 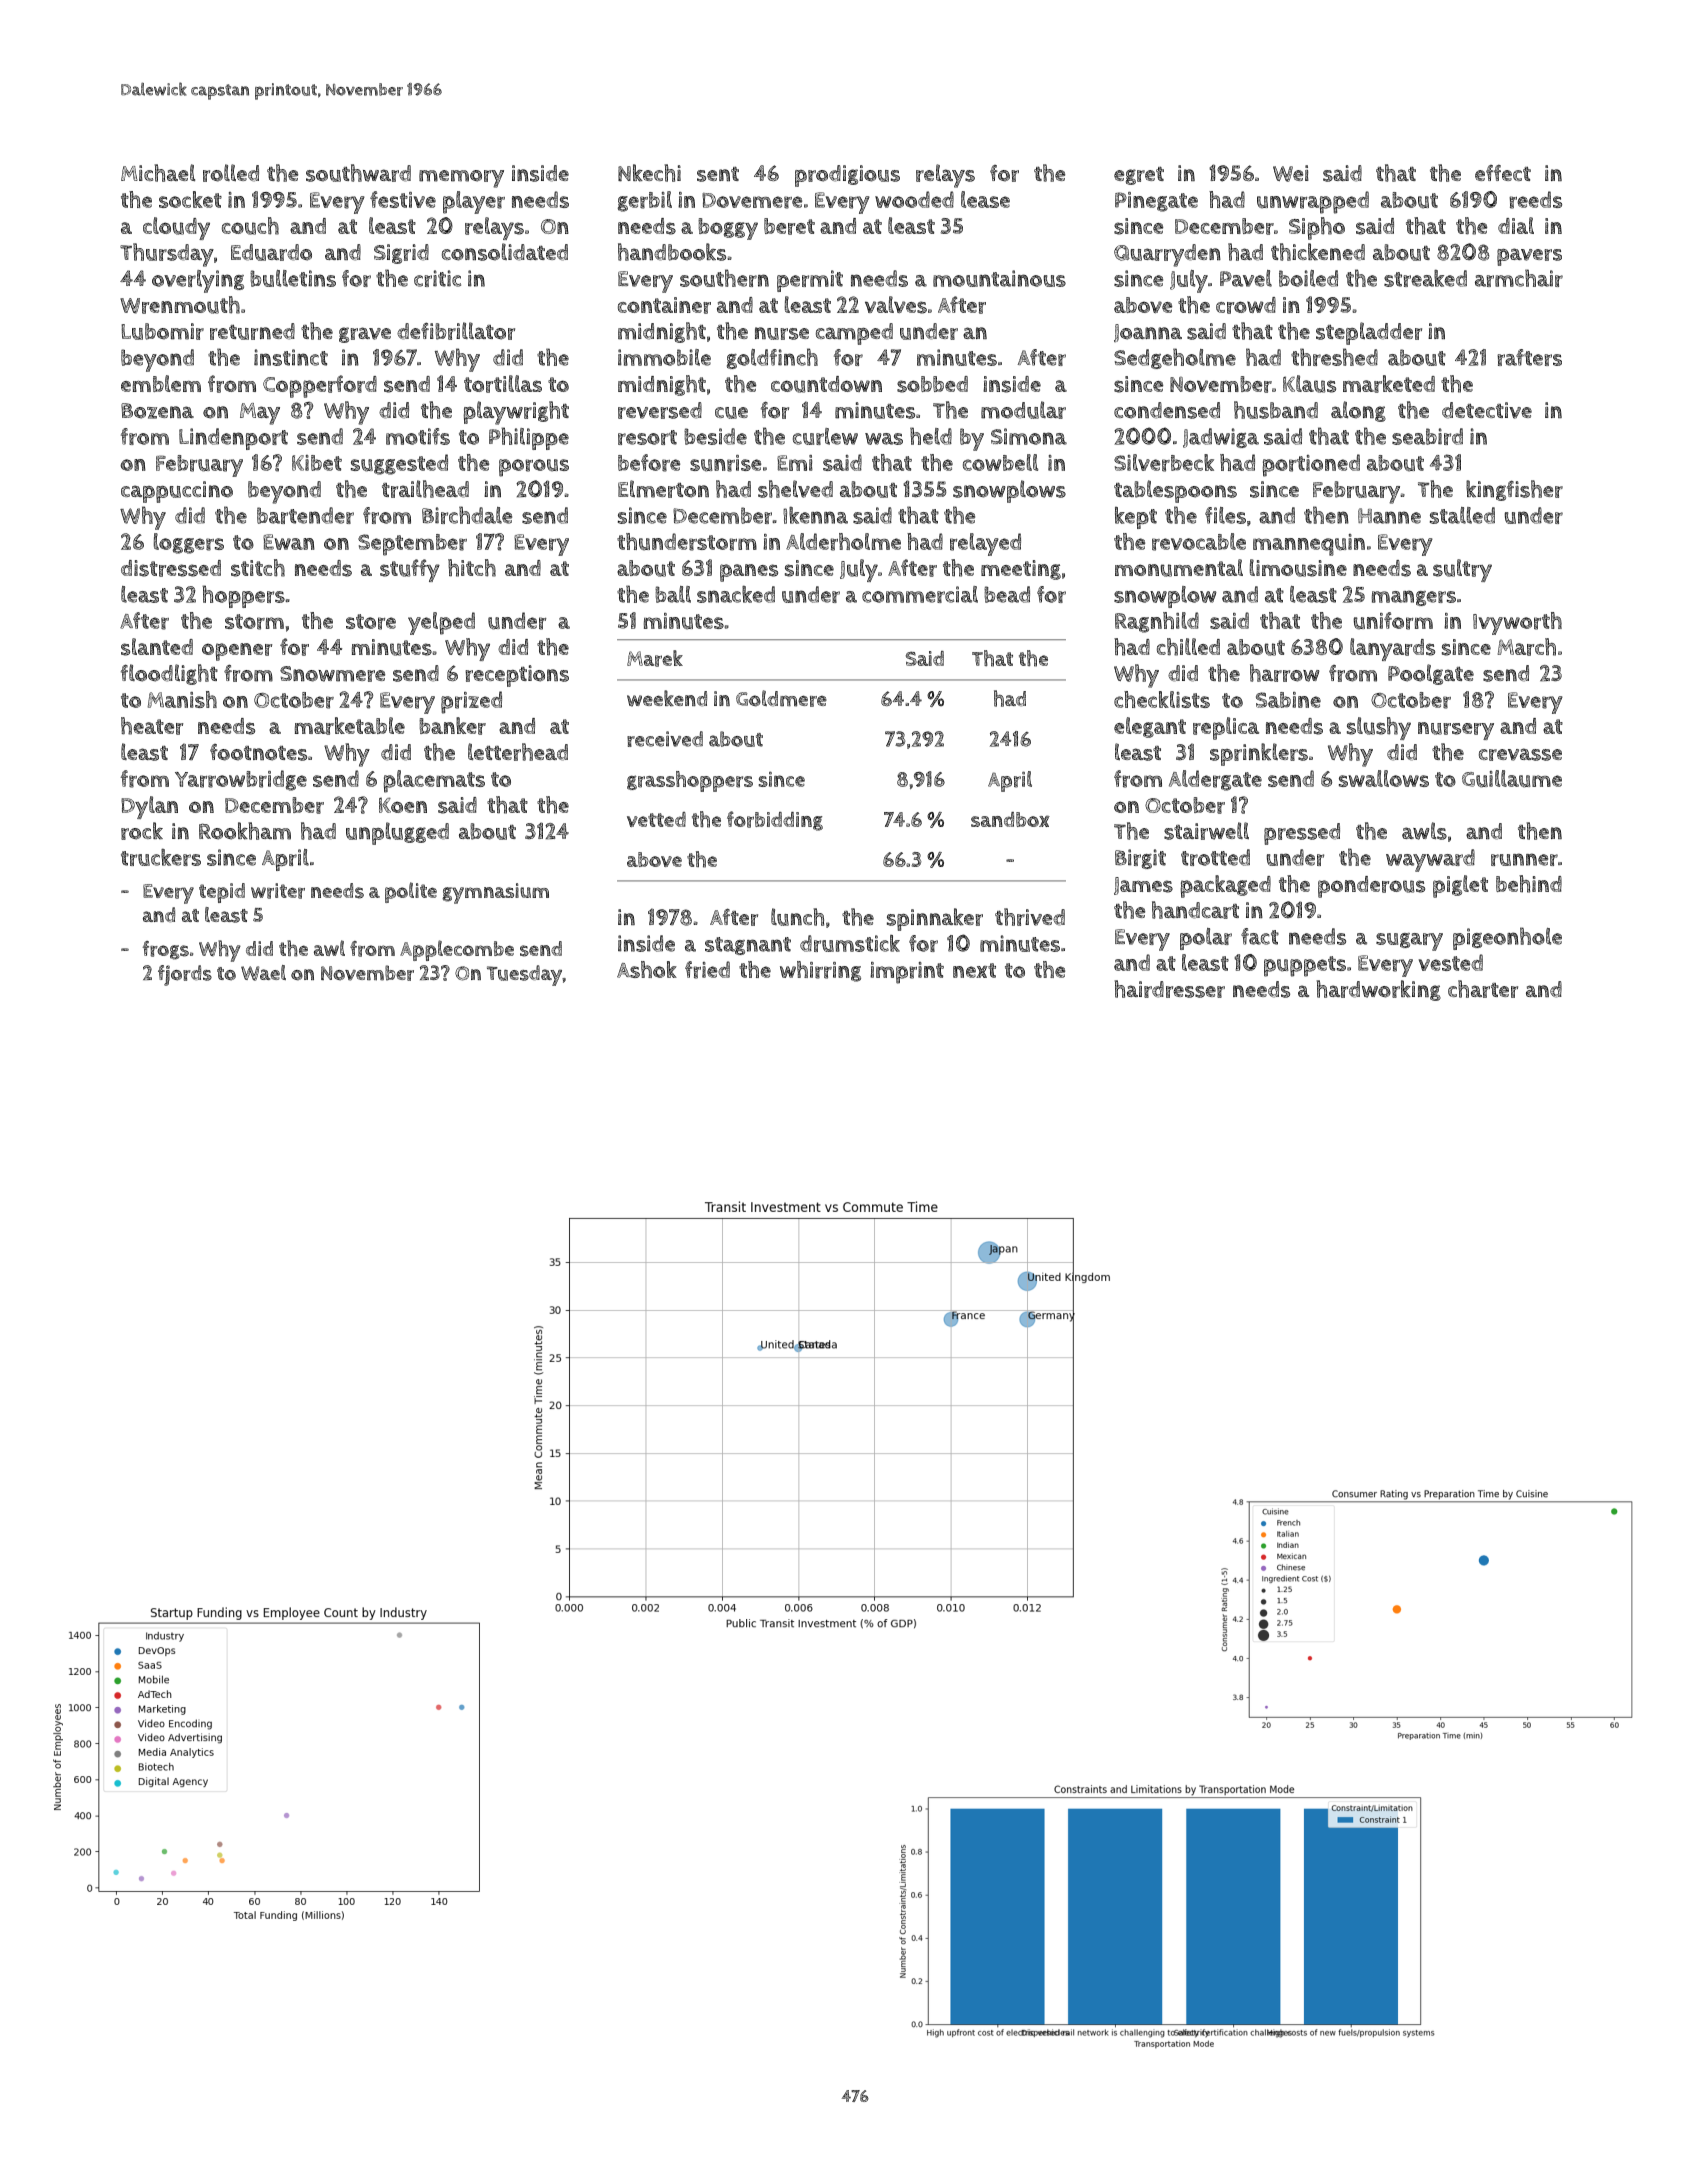 I want to click on rolled, so click(x=231, y=173).
